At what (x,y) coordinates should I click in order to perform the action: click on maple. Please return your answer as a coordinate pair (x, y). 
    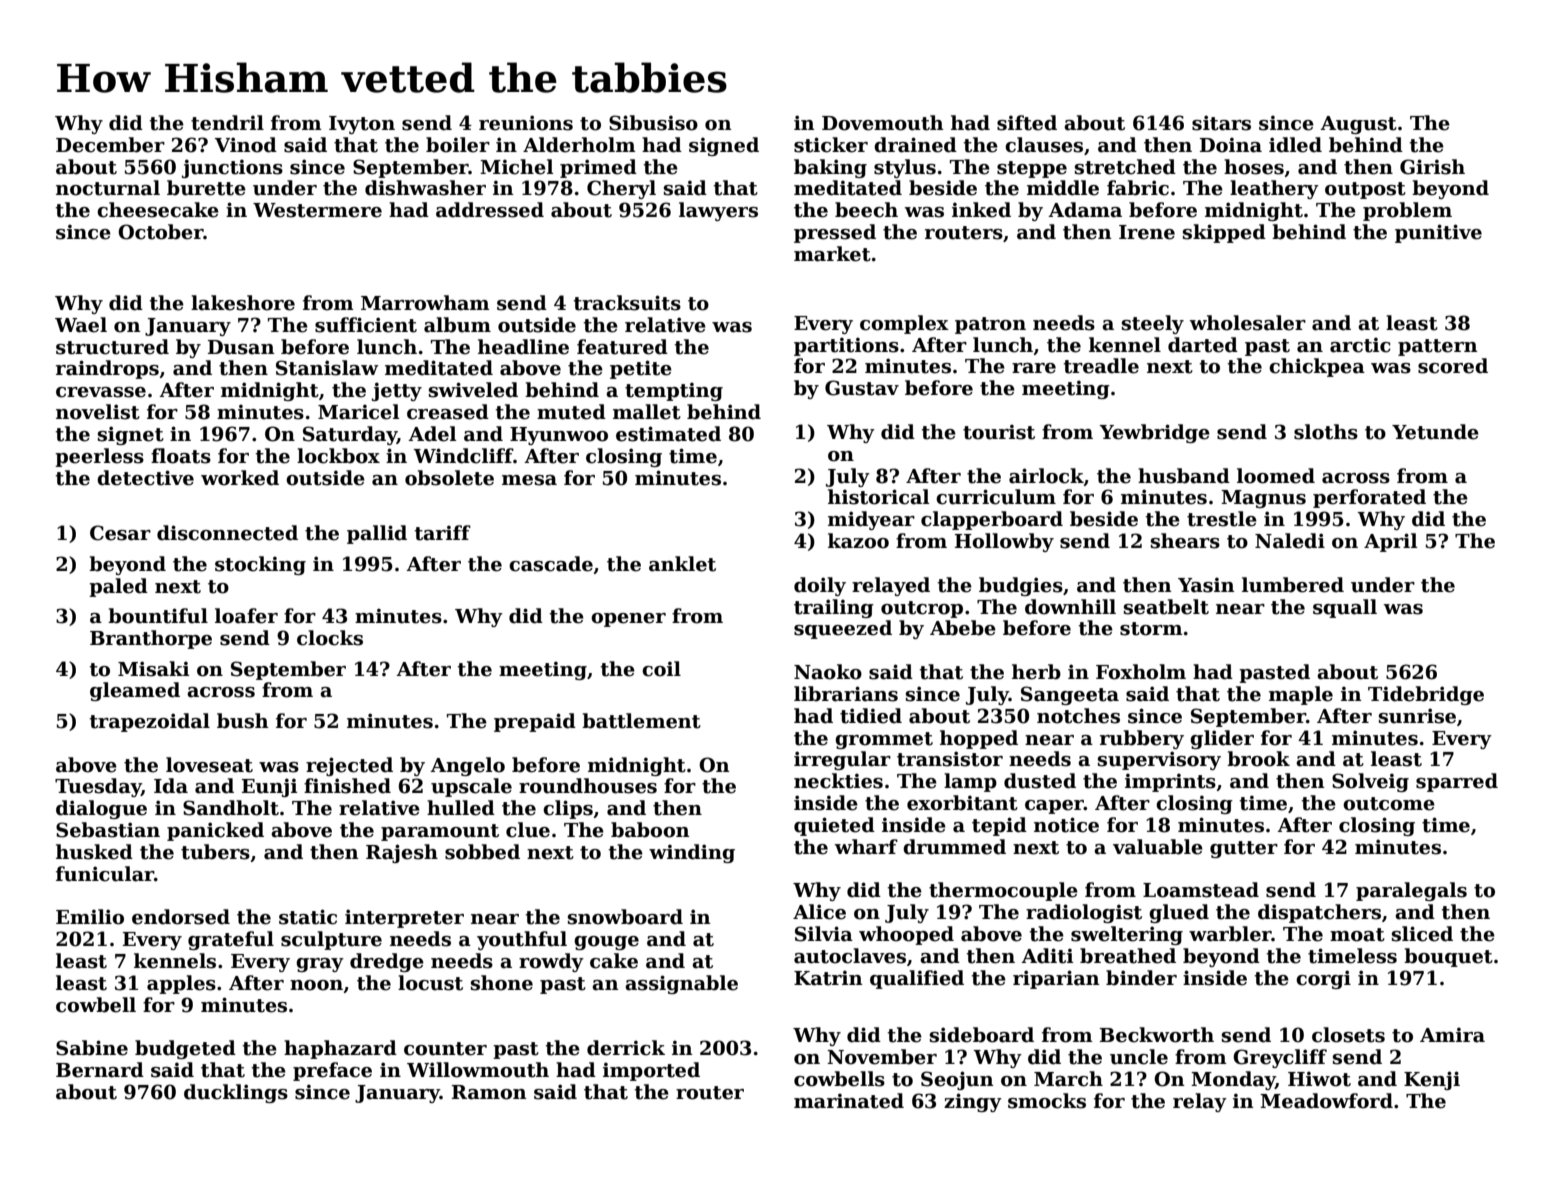
    Looking at the image, I should click on (1301, 695).
